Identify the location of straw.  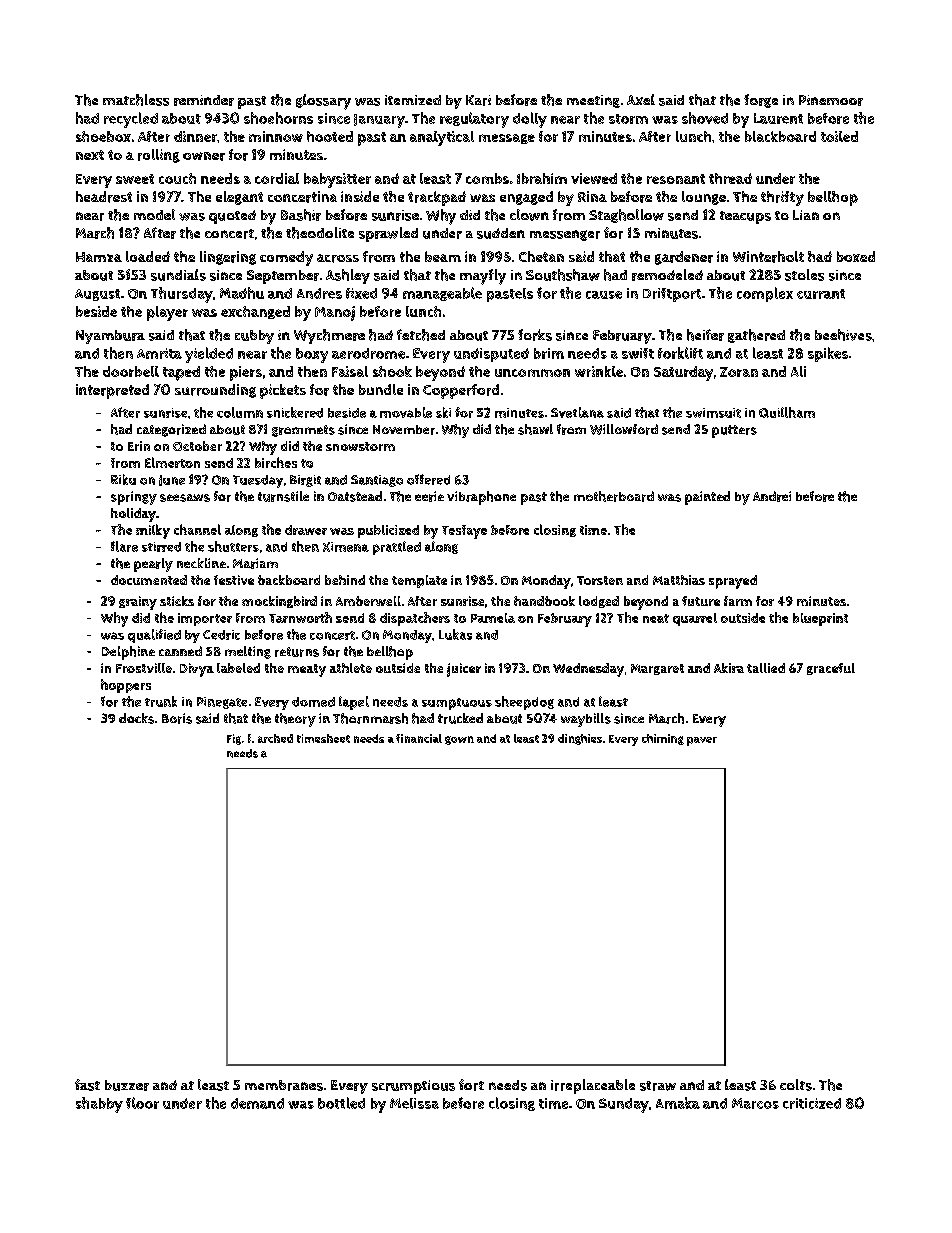
(658, 1086).
